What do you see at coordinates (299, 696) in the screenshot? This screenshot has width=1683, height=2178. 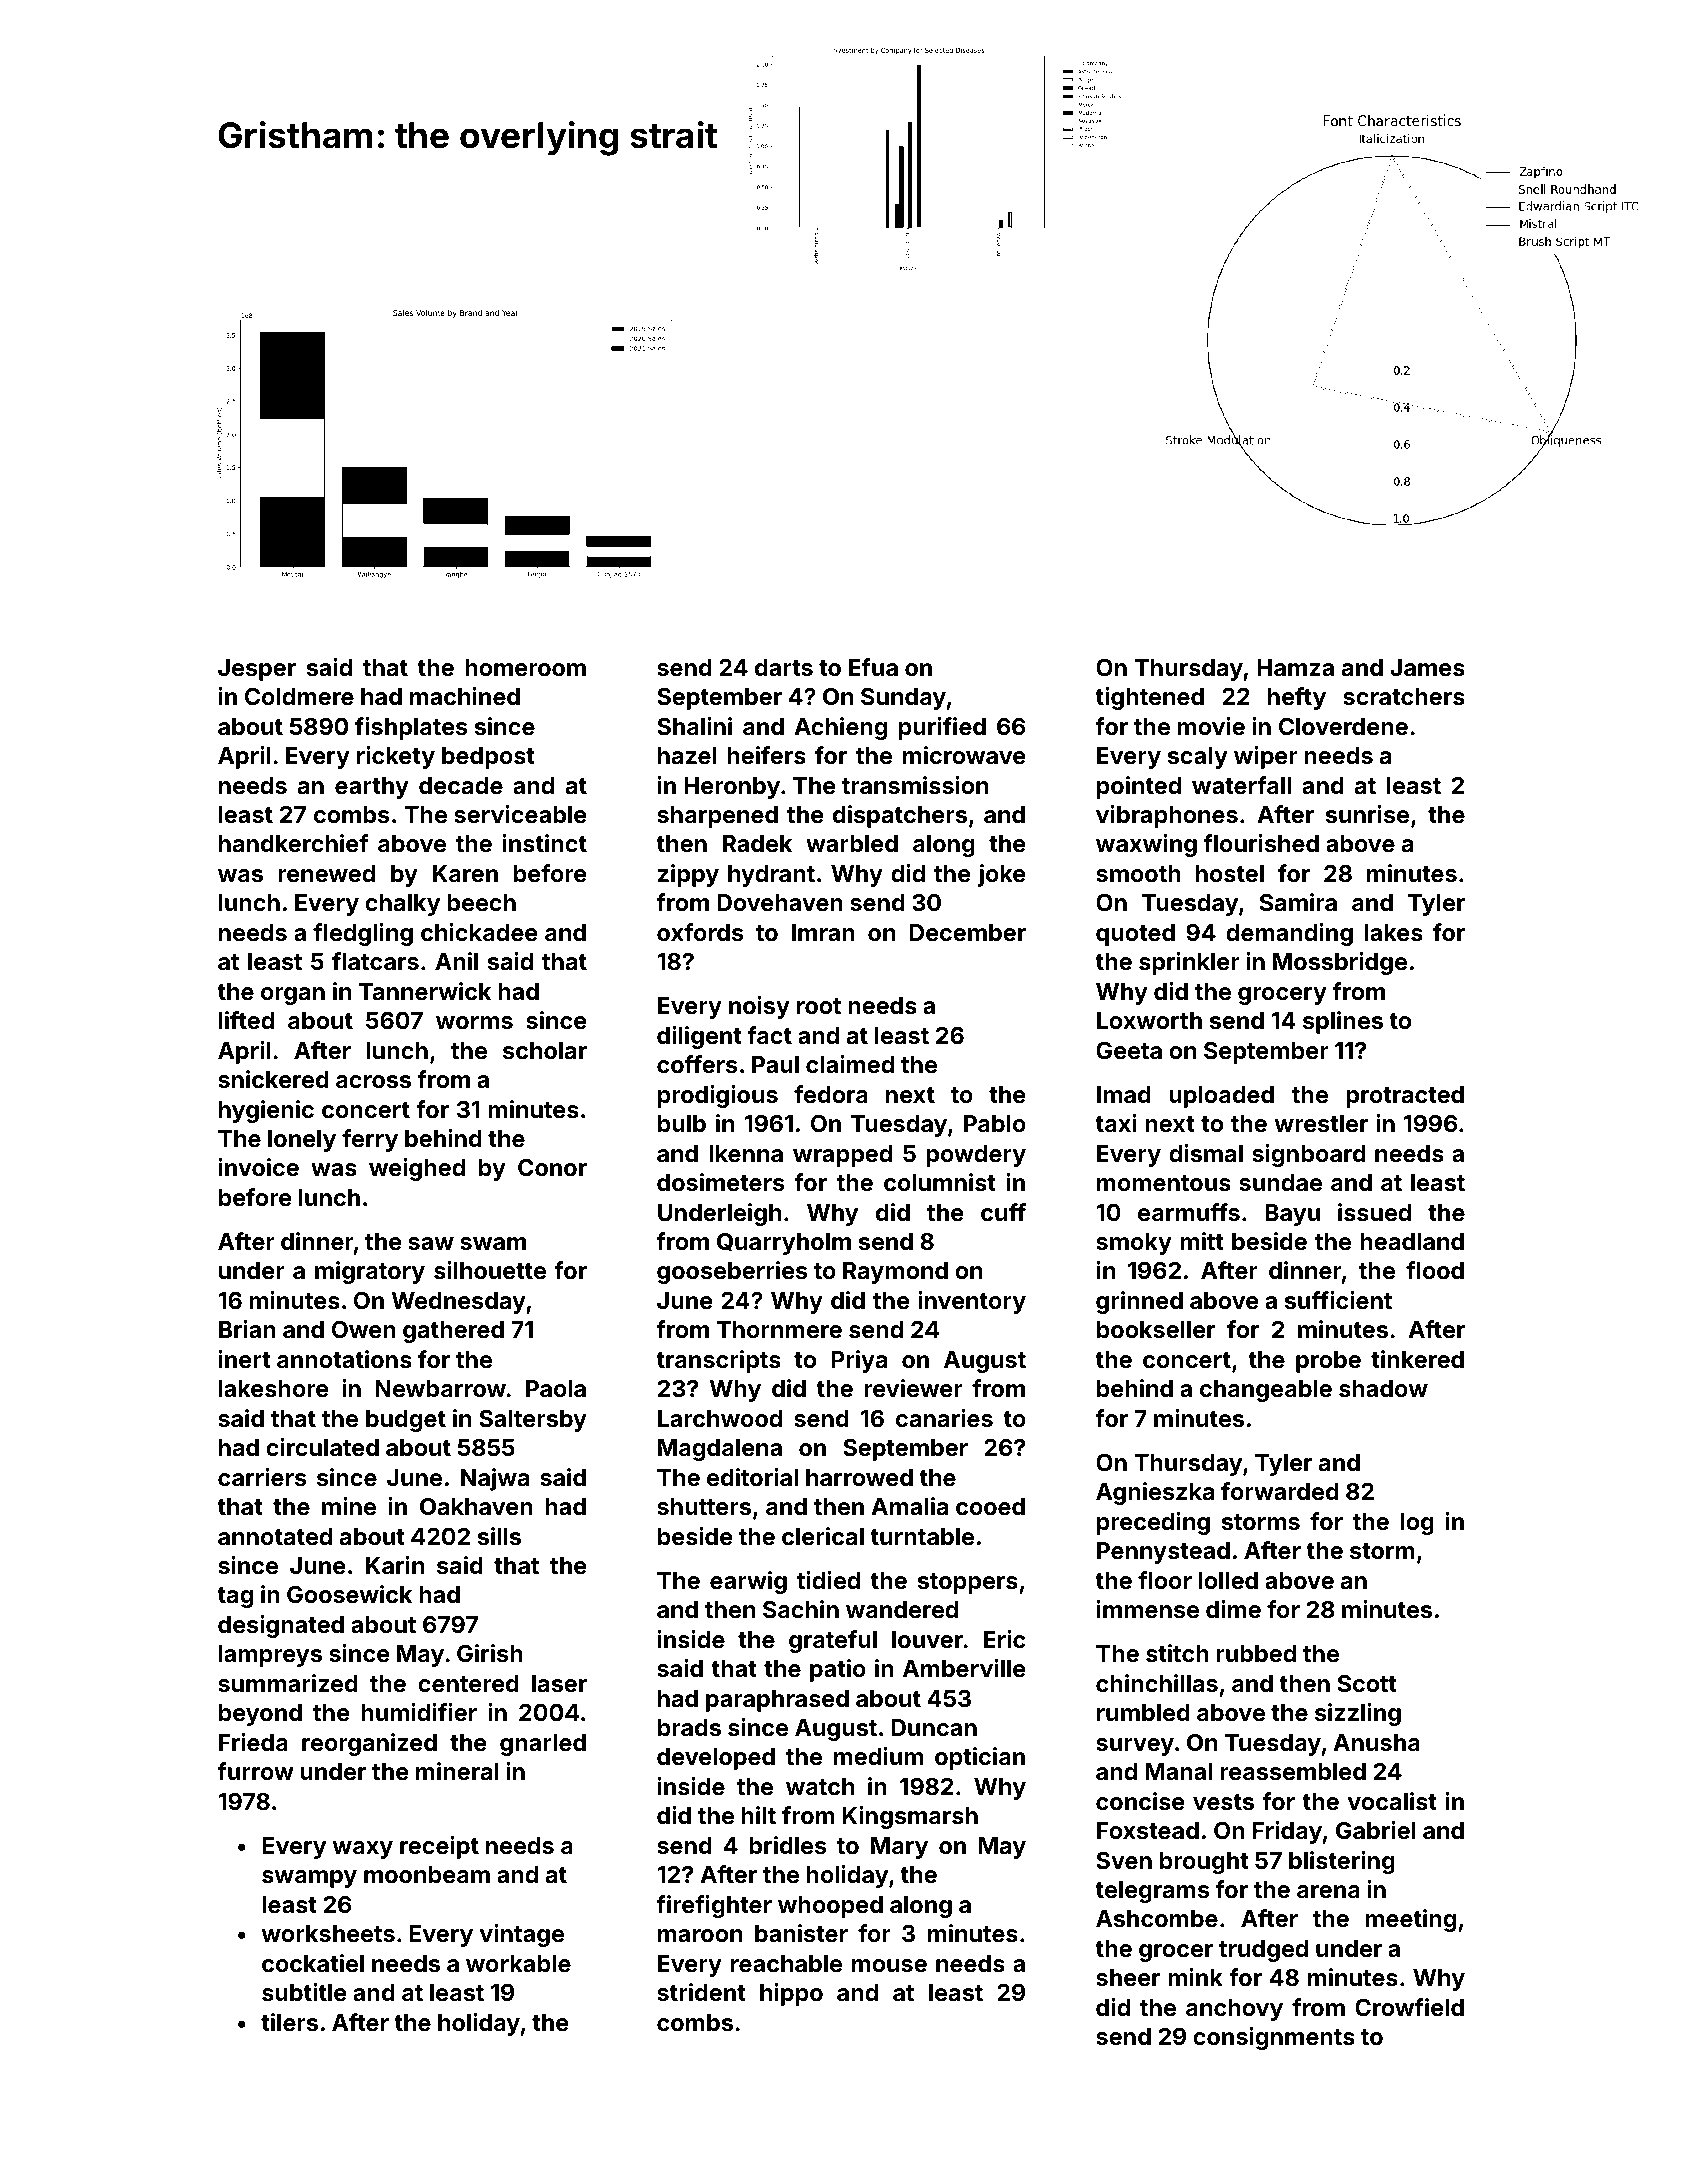 I see `Coldmere` at bounding box center [299, 696].
